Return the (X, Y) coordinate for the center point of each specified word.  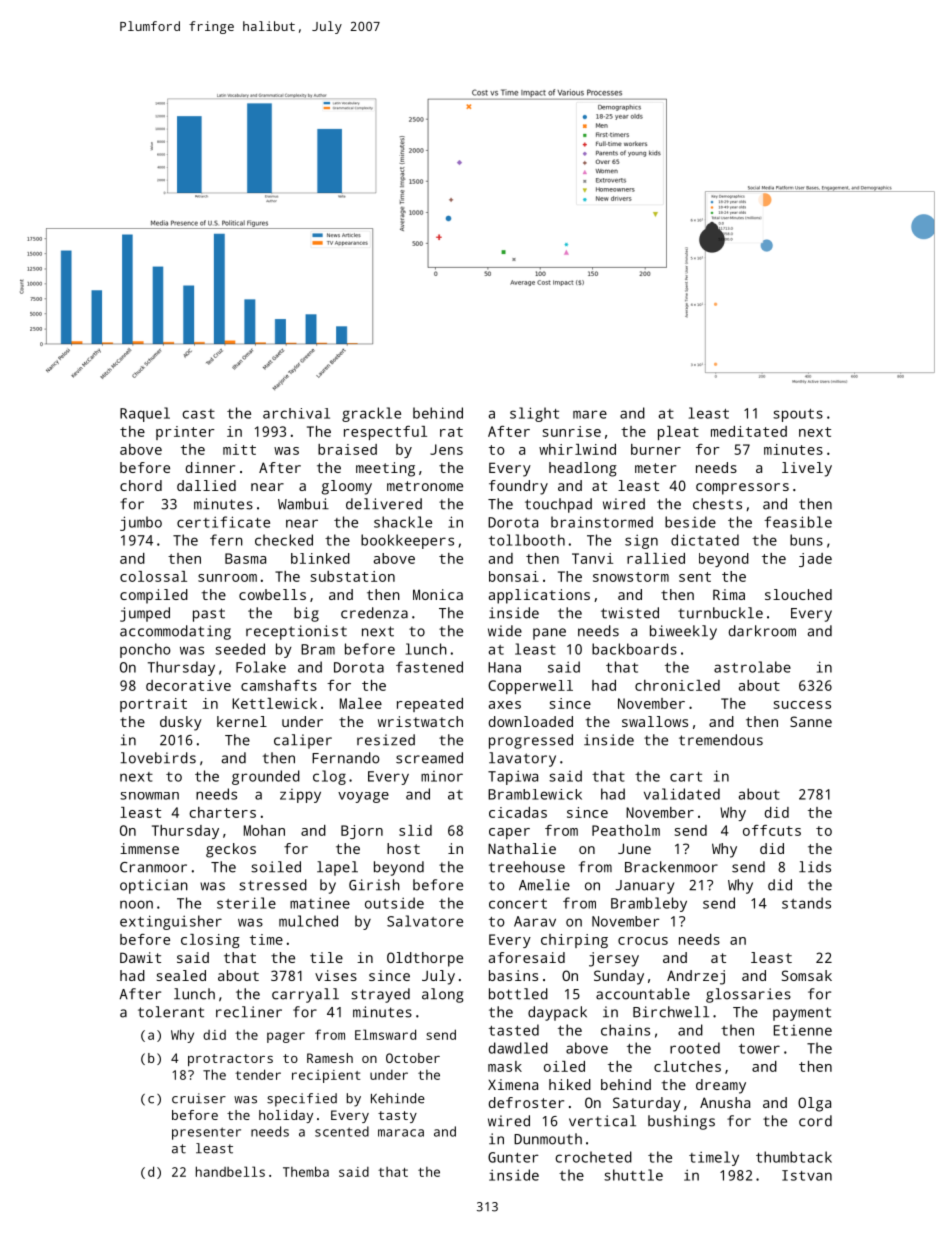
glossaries (748, 995)
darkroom (762, 631)
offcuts (772, 830)
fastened (429, 667)
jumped (145, 614)
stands (806, 903)
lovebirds (158, 758)
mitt (239, 449)
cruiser (199, 1098)
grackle (371, 414)
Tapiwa (513, 778)
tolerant (171, 1012)
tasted (514, 1030)
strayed (380, 995)
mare (590, 414)
